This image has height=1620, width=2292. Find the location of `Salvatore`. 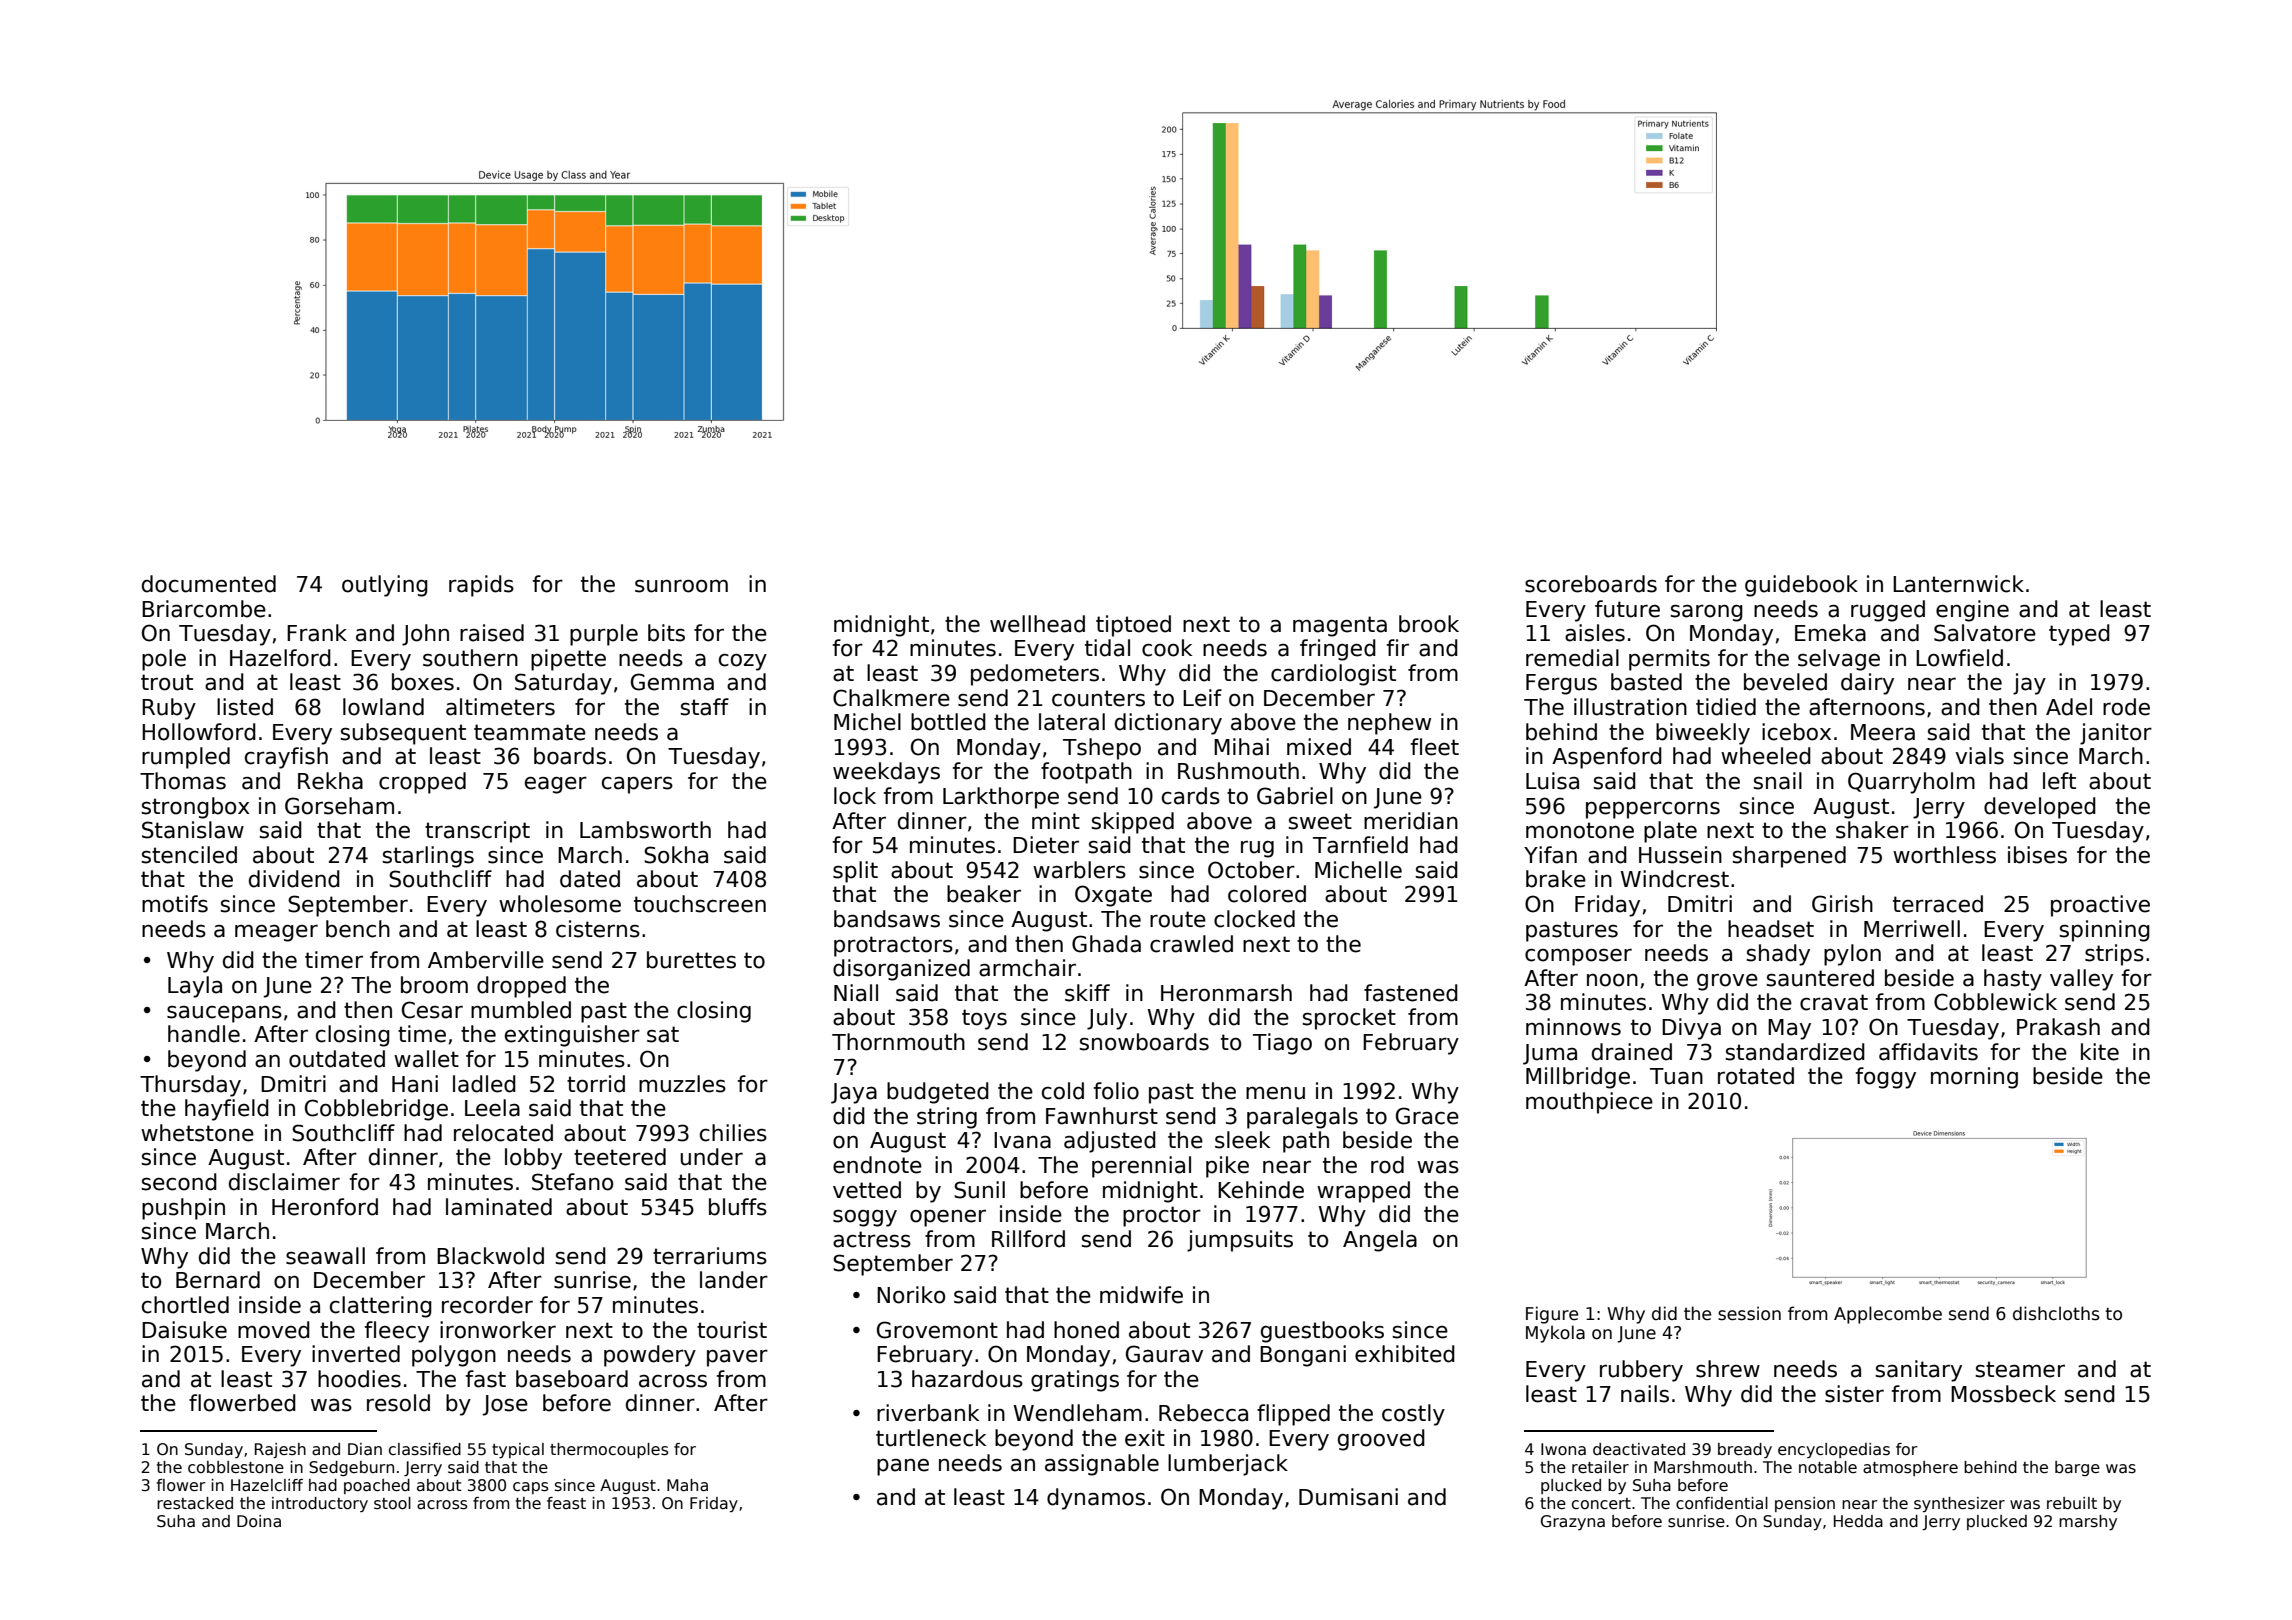

Salvatore is located at coordinates (1985, 633).
